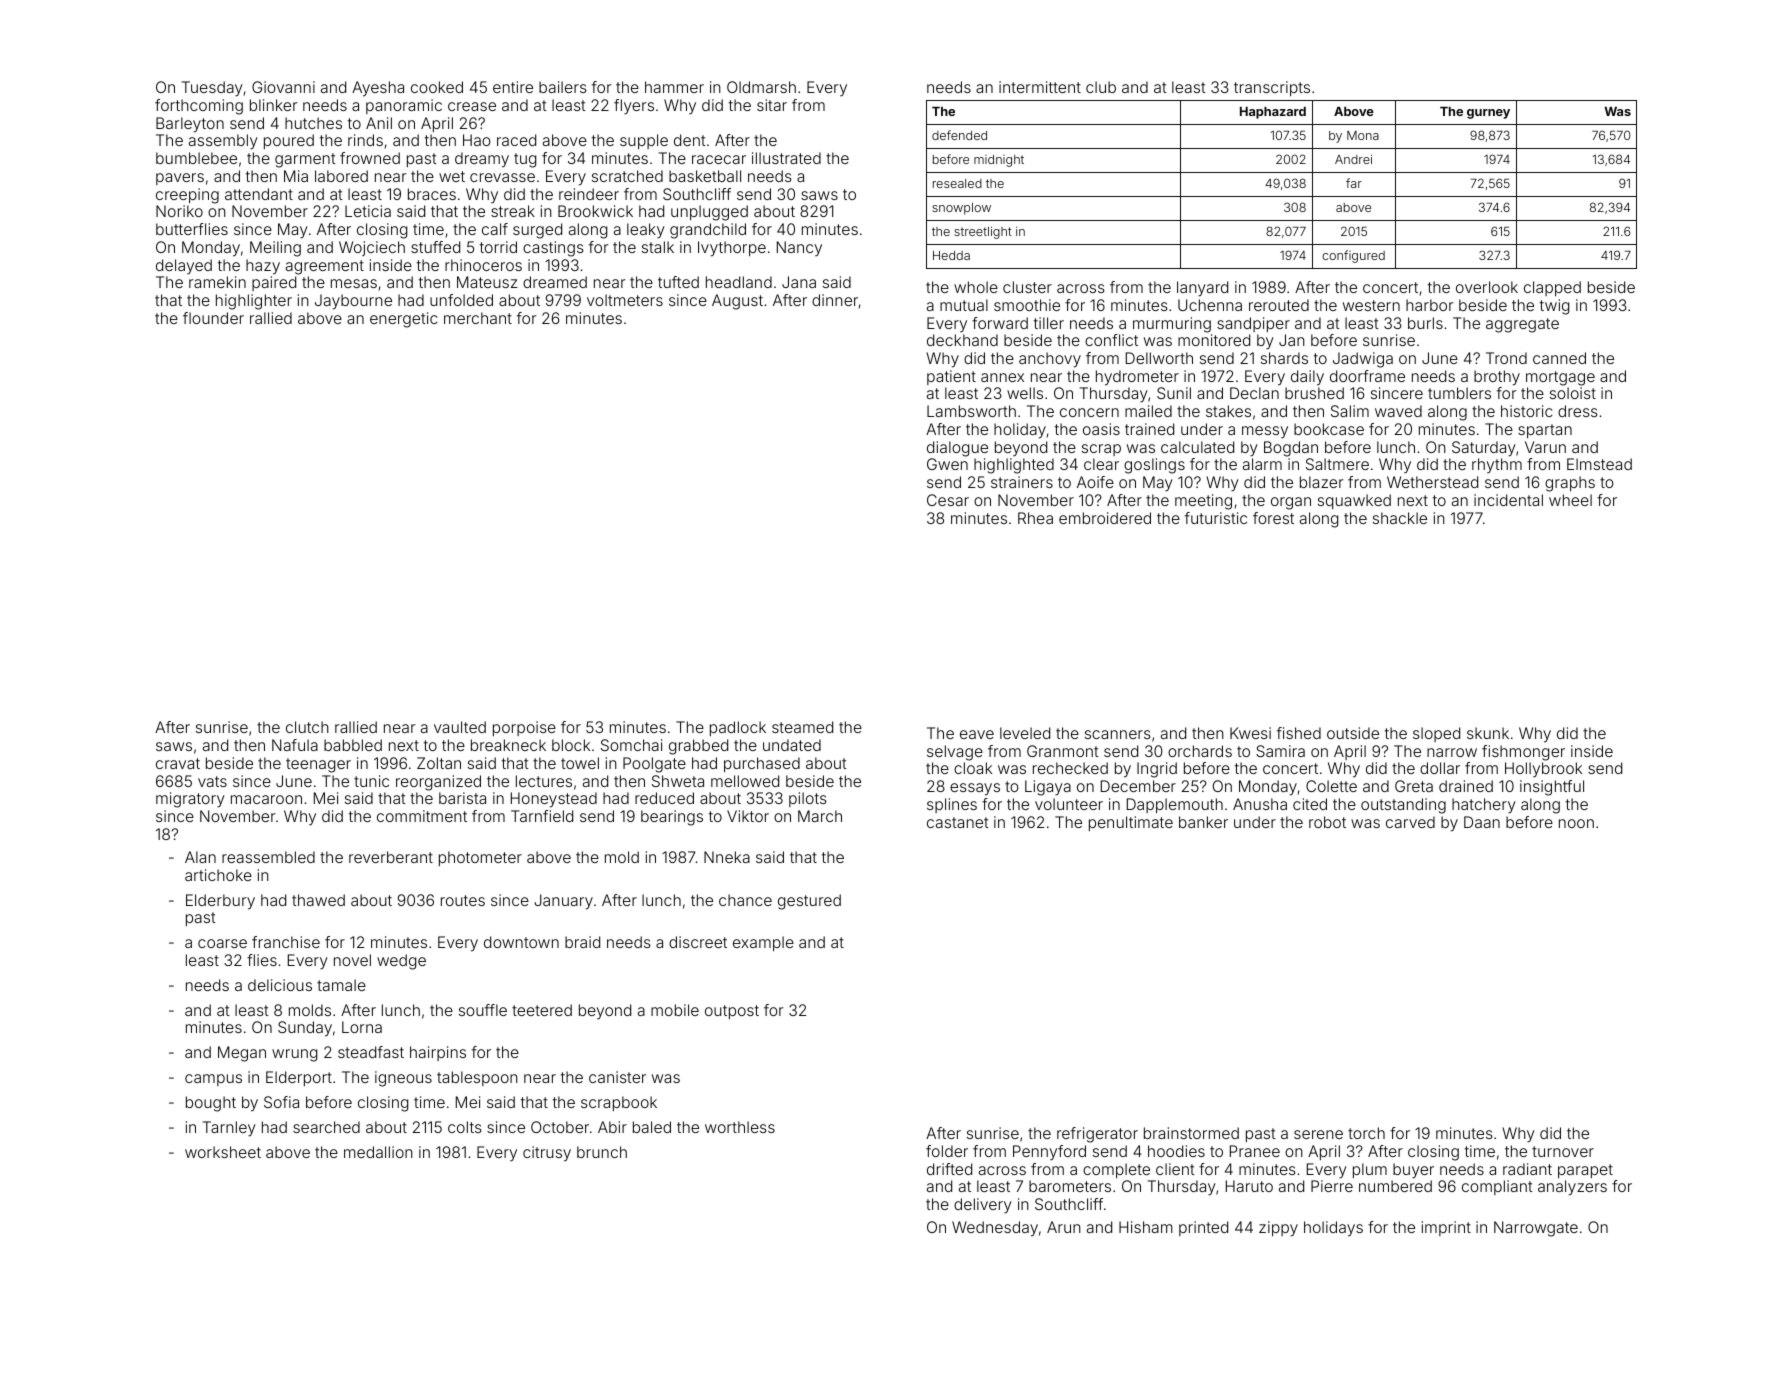 This screenshot has width=1792, height=1385. I want to click on transcripts, so click(1272, 88).
